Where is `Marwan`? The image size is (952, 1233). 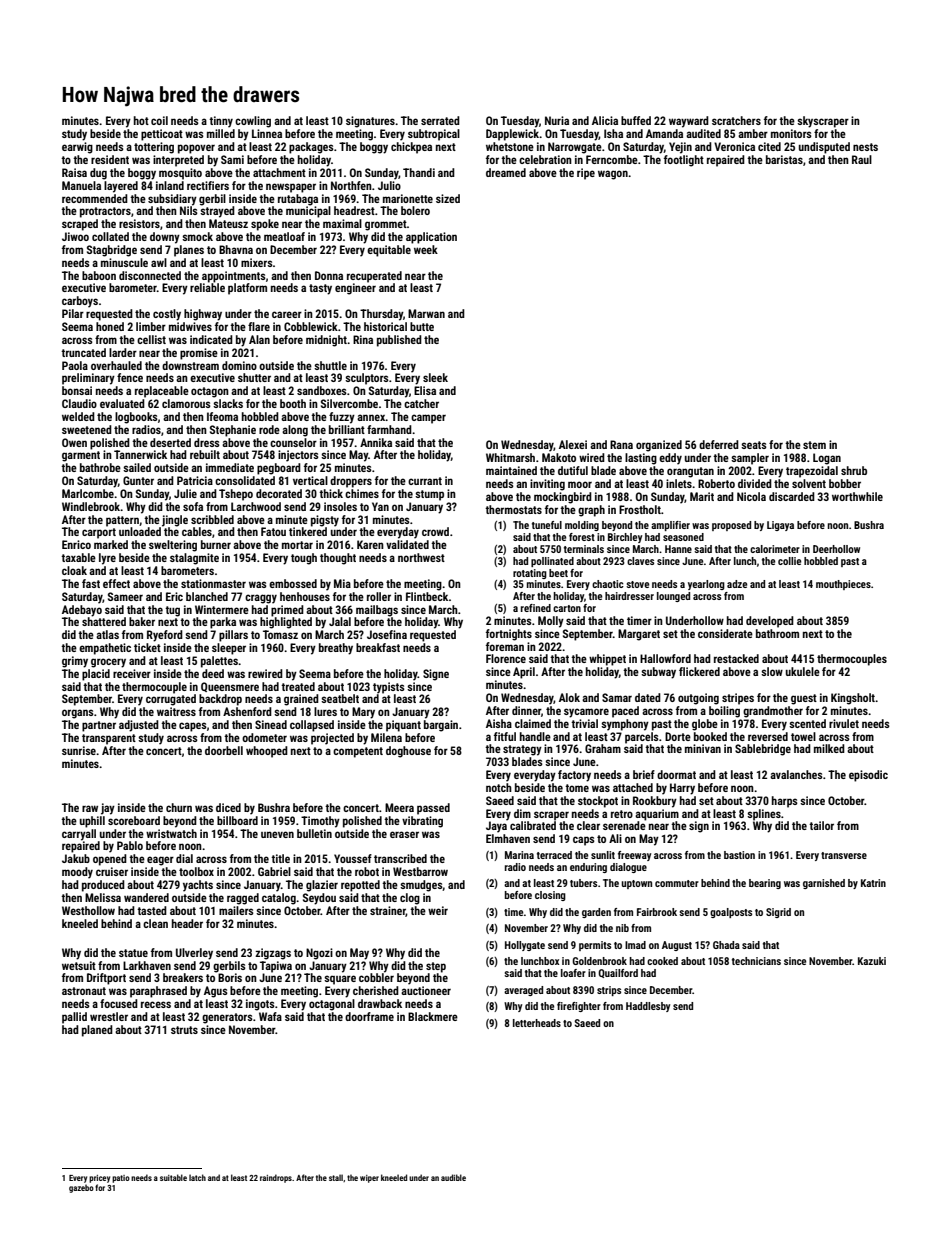
Marwan is located at coordinates (426, 313).
